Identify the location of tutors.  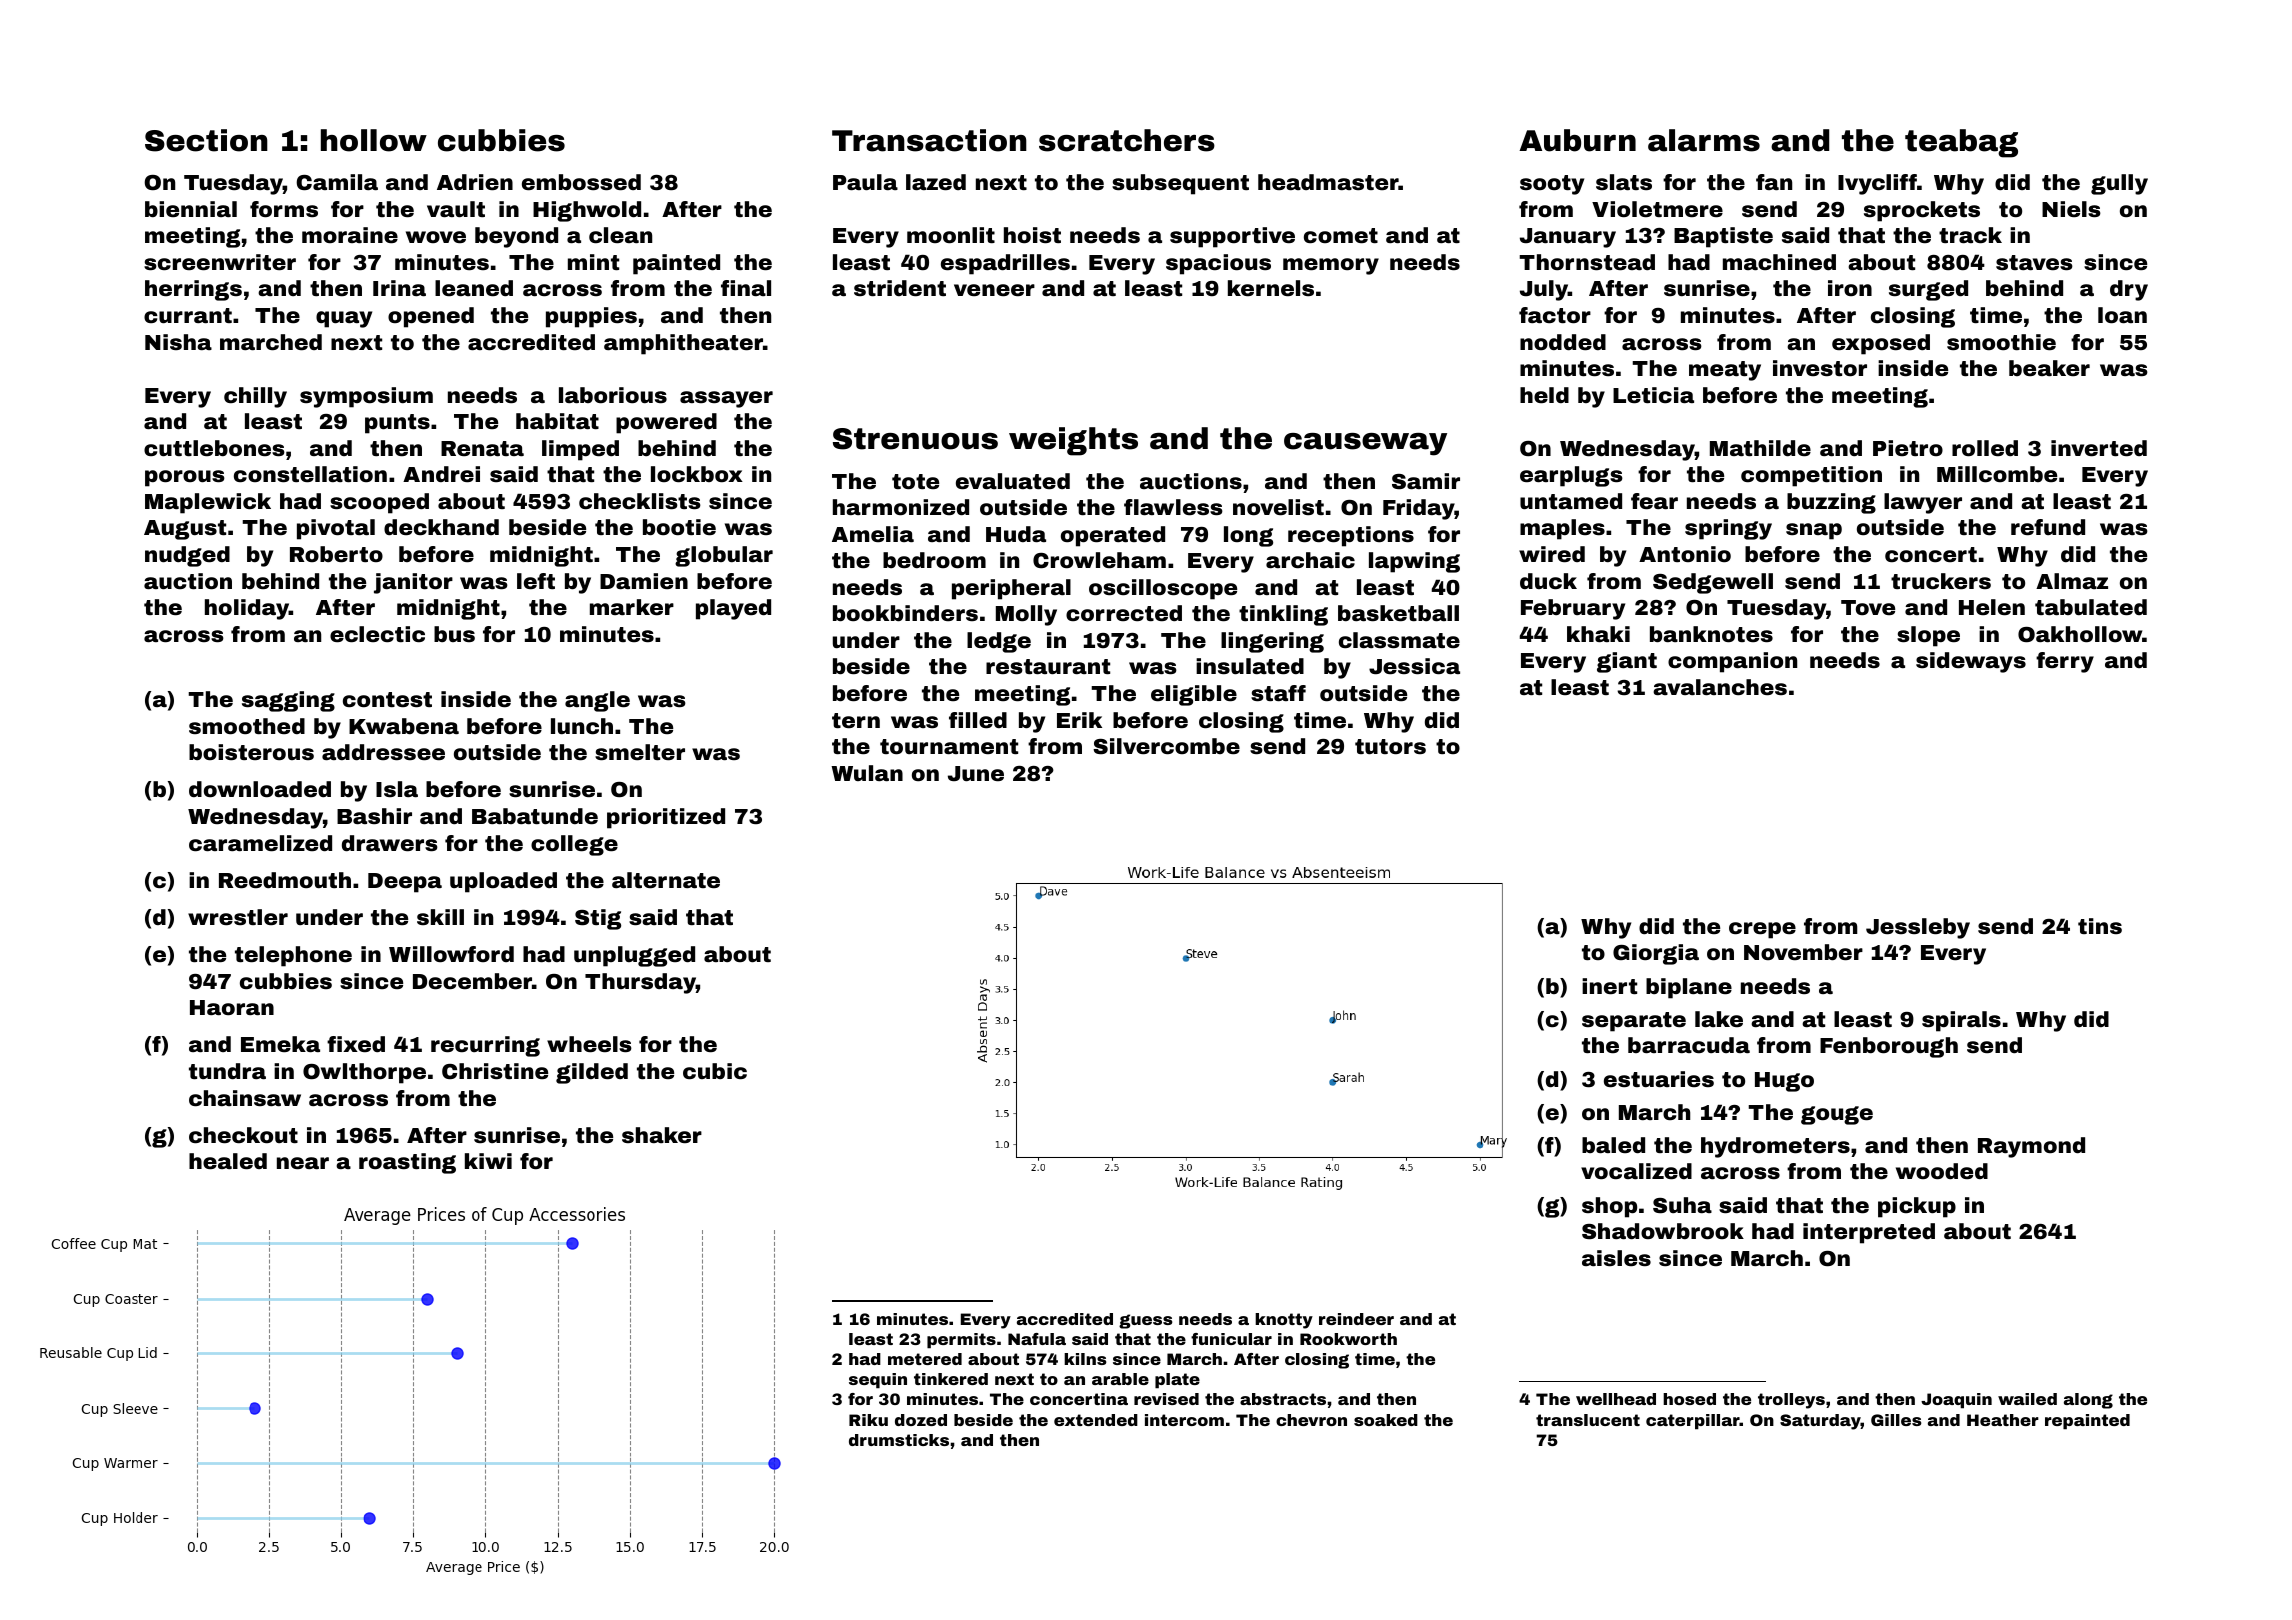
(1390, 746).
